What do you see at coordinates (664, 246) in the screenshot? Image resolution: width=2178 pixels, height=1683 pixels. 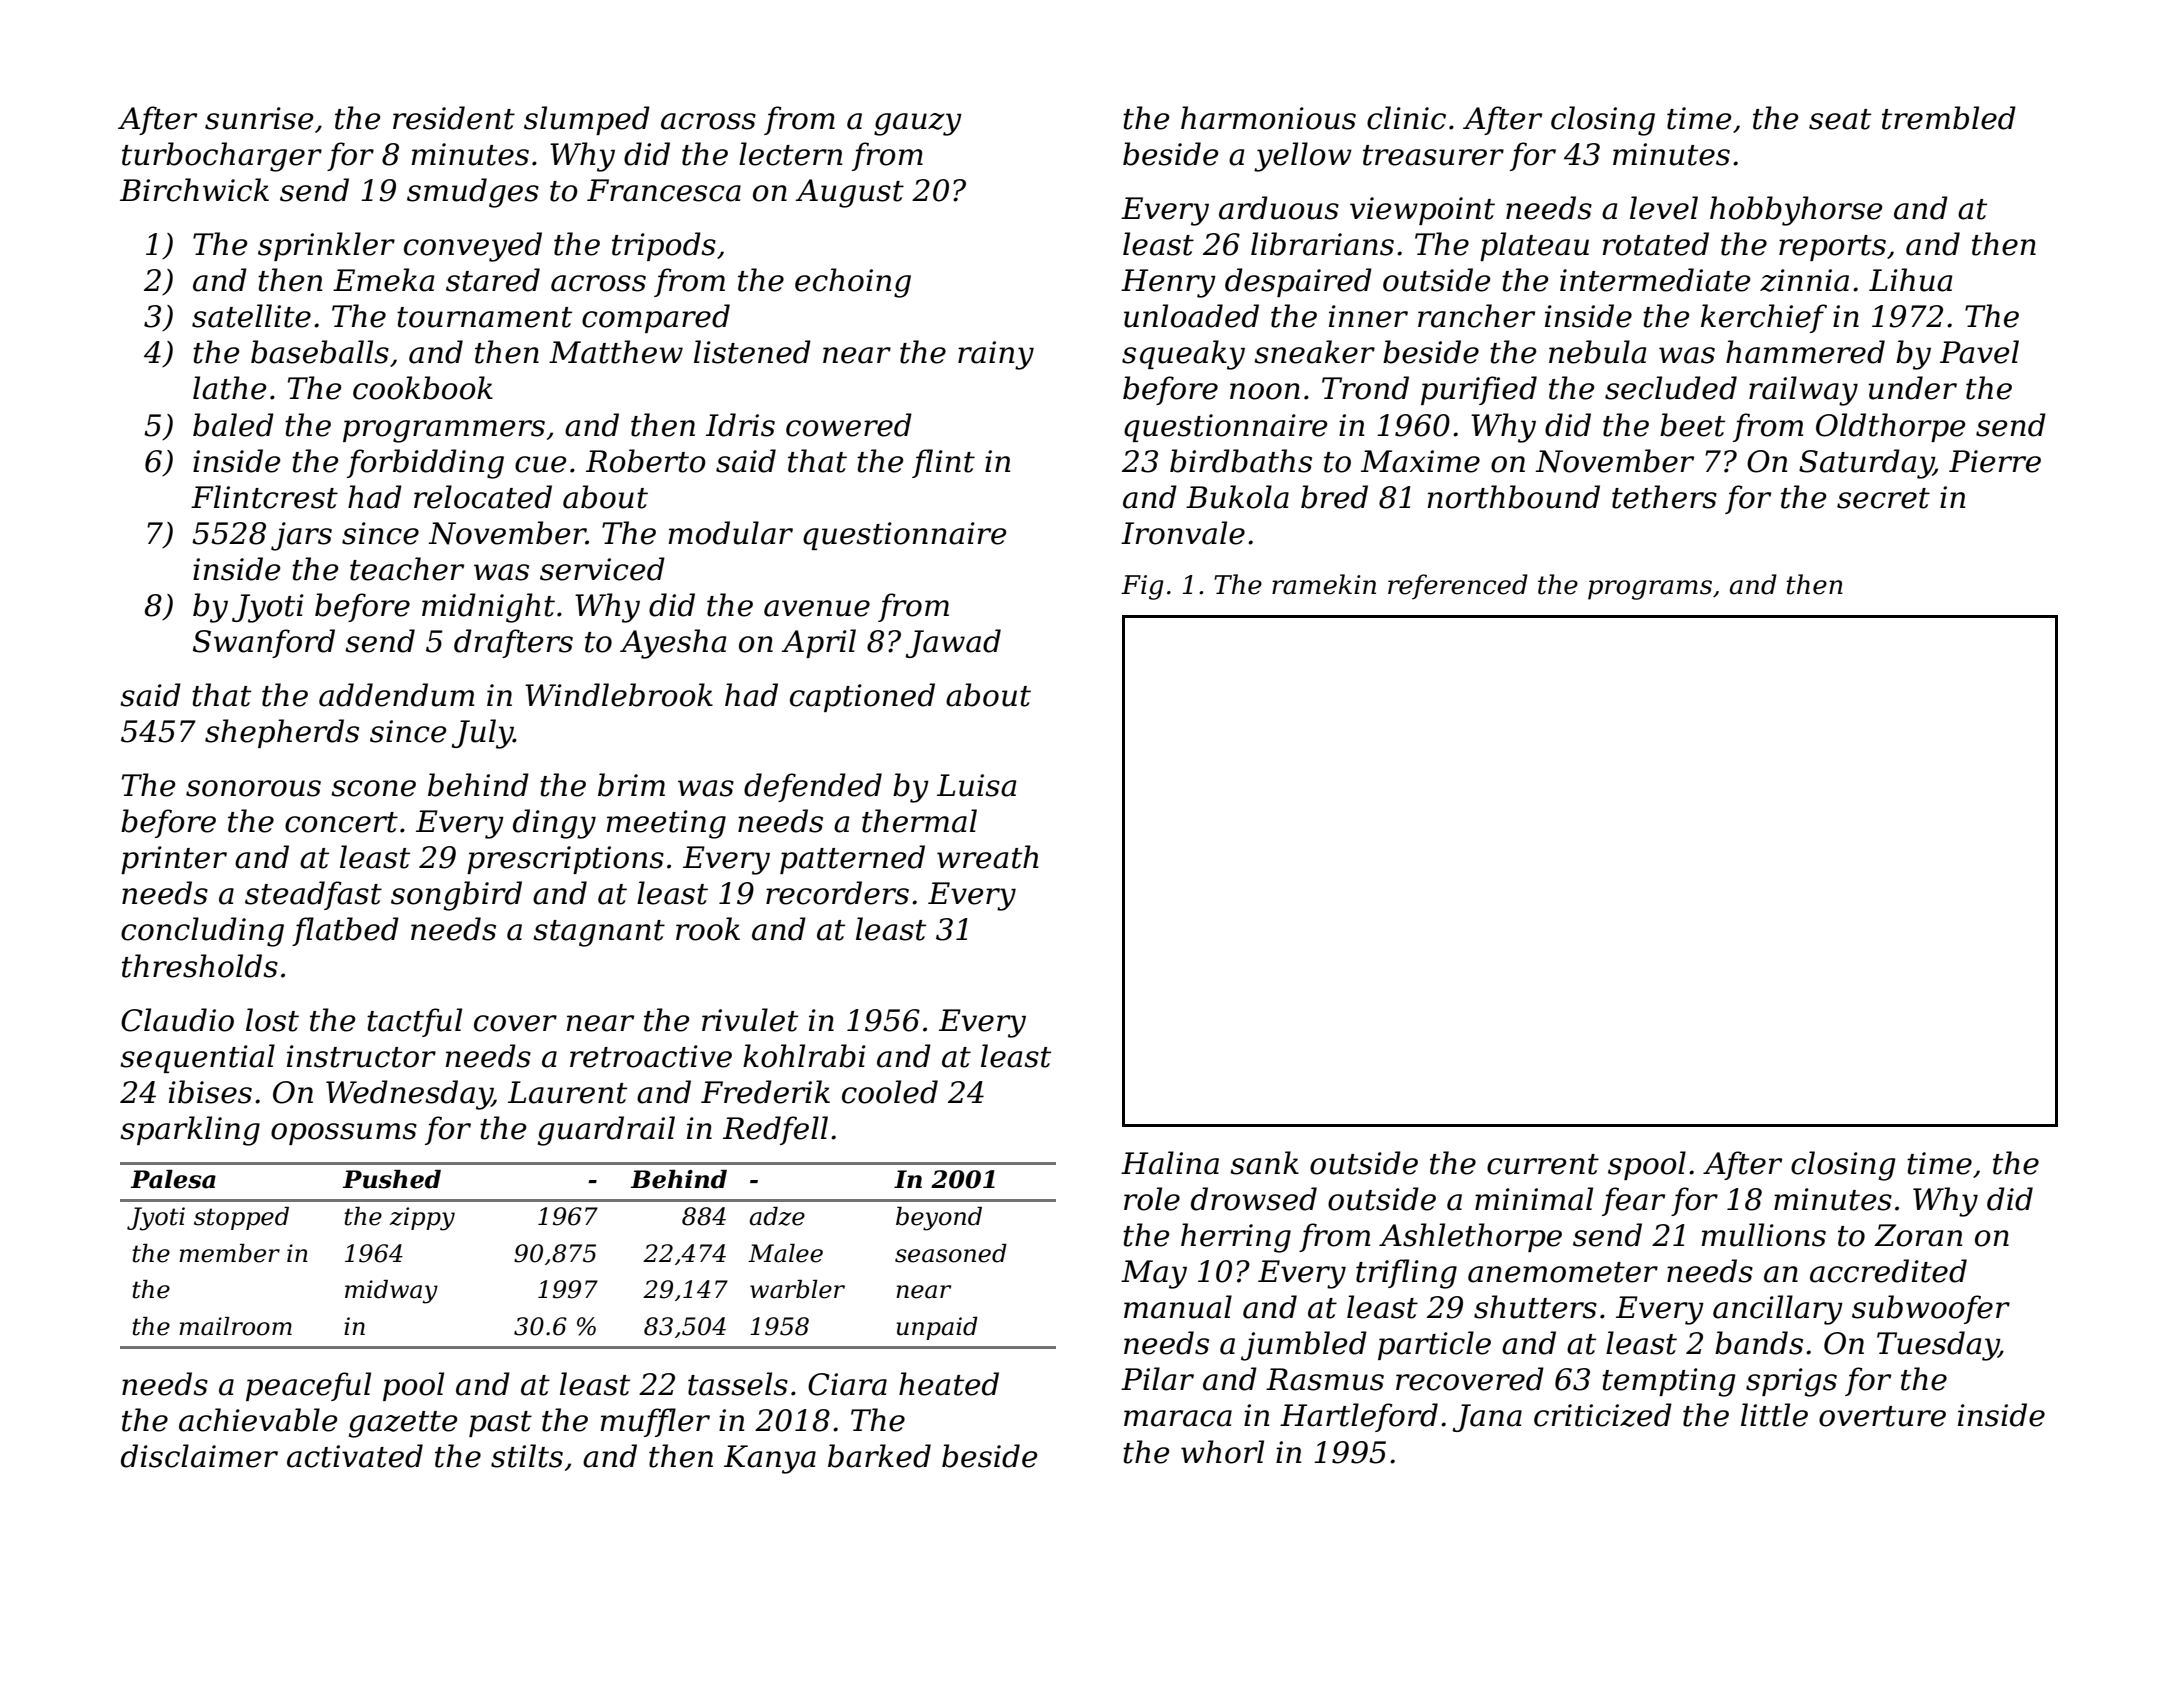 I see `tripods` at bounding box center [664, 246].
